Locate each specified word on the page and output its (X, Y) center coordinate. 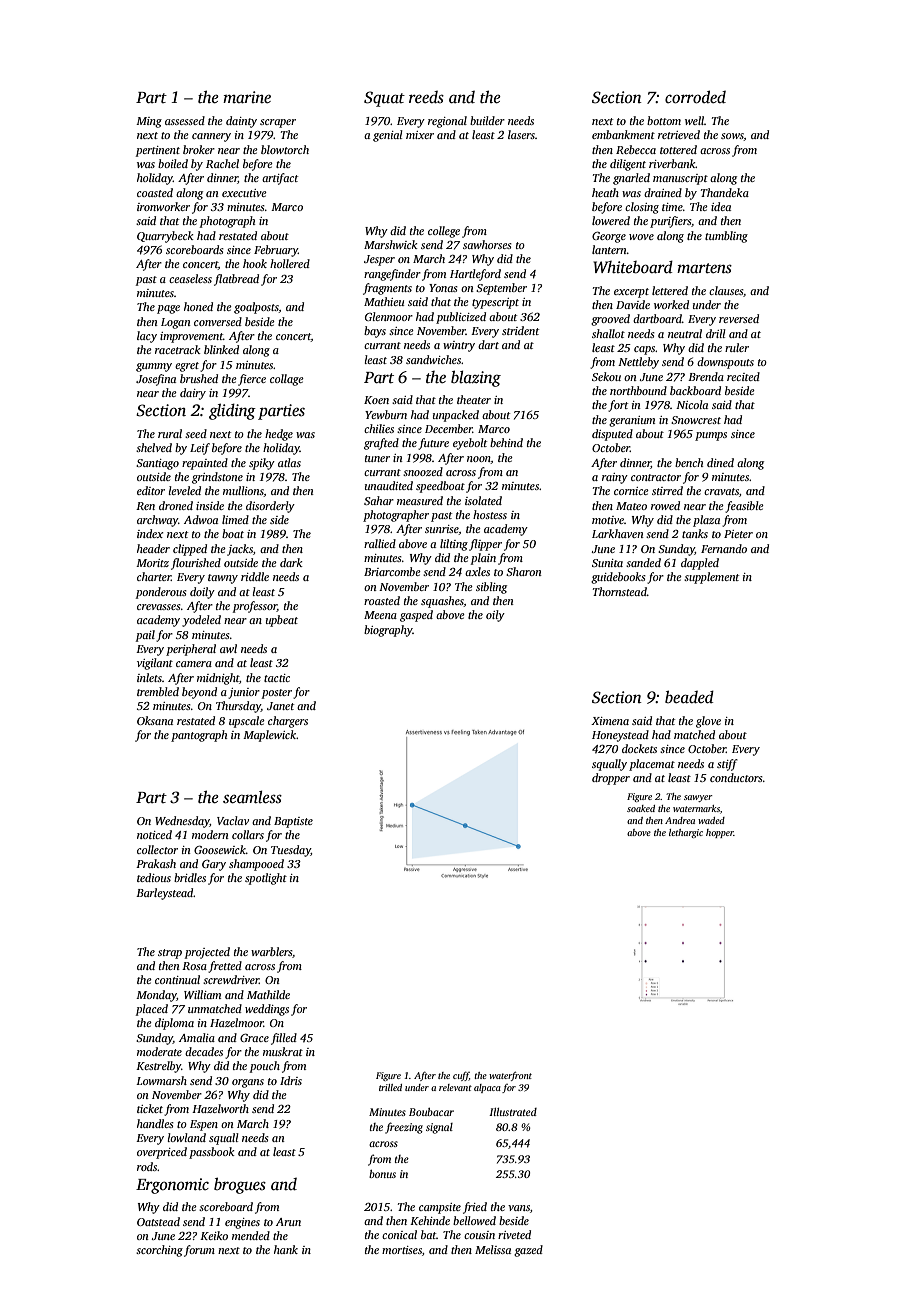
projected (207, 953)
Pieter (738, 534)
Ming (149, 122)
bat (429, 1234)
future (433, 444)
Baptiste (293, 822)
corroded (695, 97)
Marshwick (391, 244)
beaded (689, 697)
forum (199, 1251)
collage (287, 380)
